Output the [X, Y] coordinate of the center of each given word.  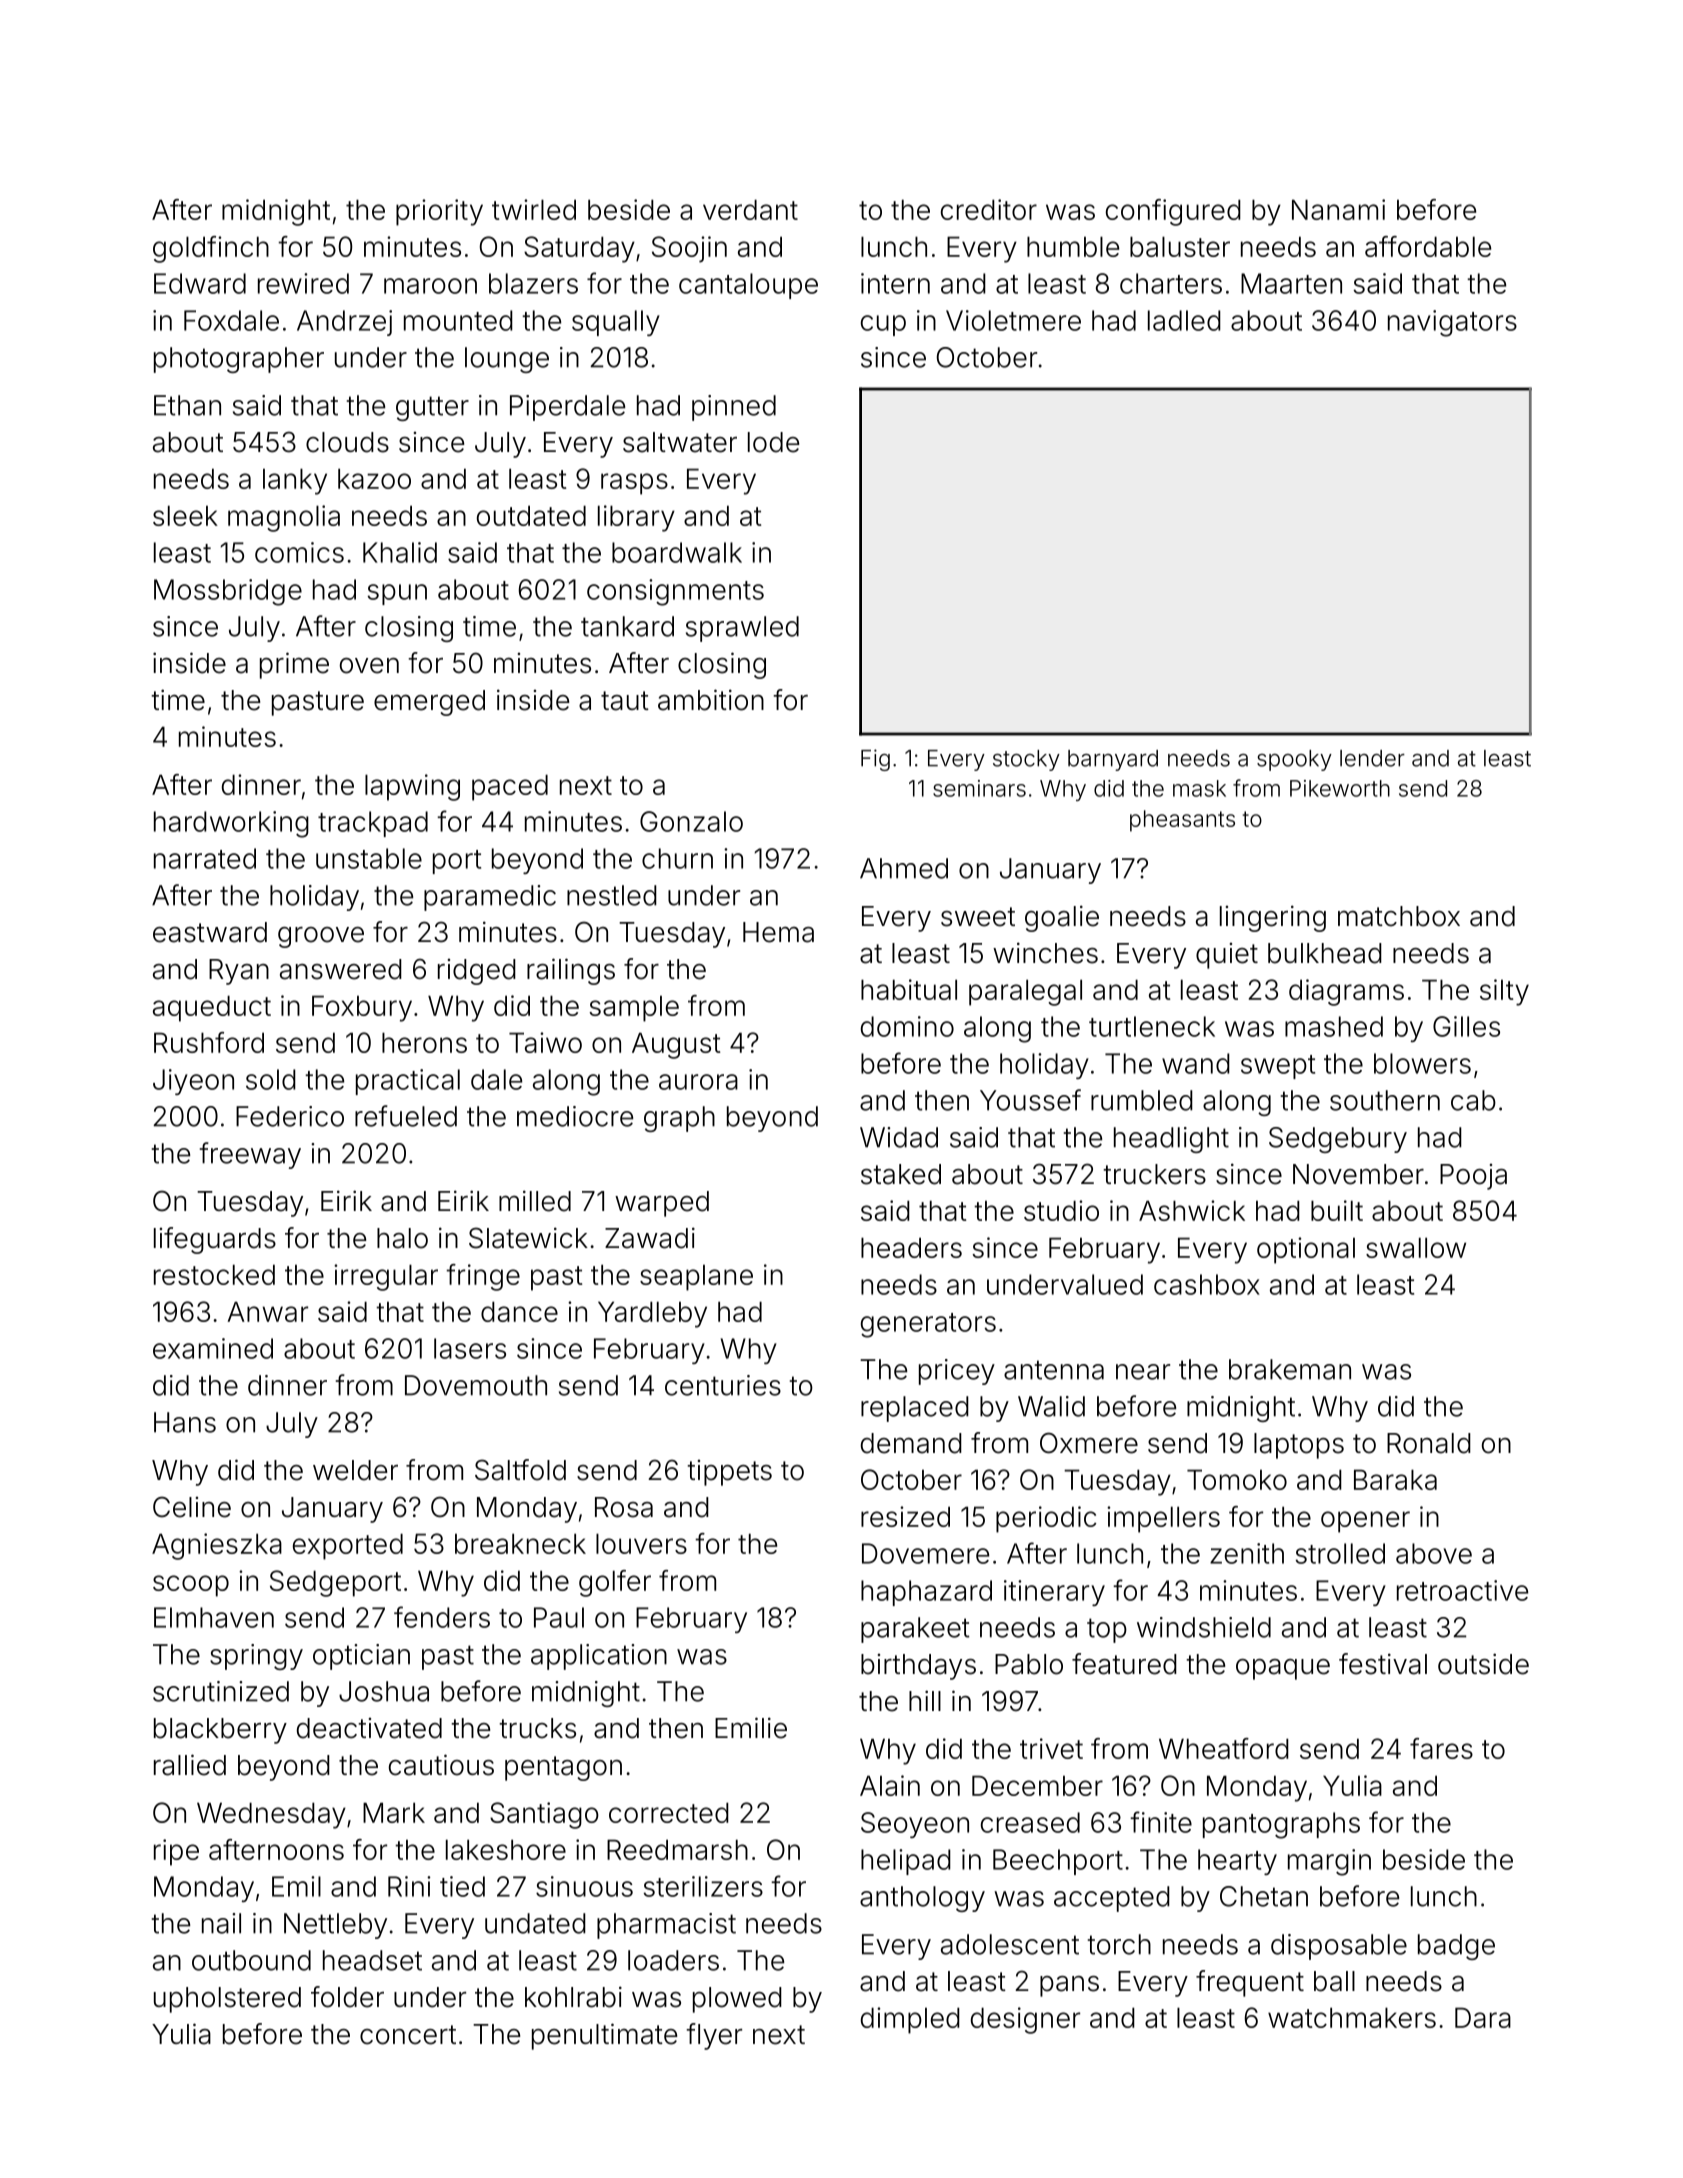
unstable [369, 858]
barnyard [1113, 760]
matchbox [1399, 916]
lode [773, 442]
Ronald [1429, 1443]
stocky [1026, 760]
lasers [470, 1348]
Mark [394, 1812]
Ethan [187, 405]
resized [905, 1516]
